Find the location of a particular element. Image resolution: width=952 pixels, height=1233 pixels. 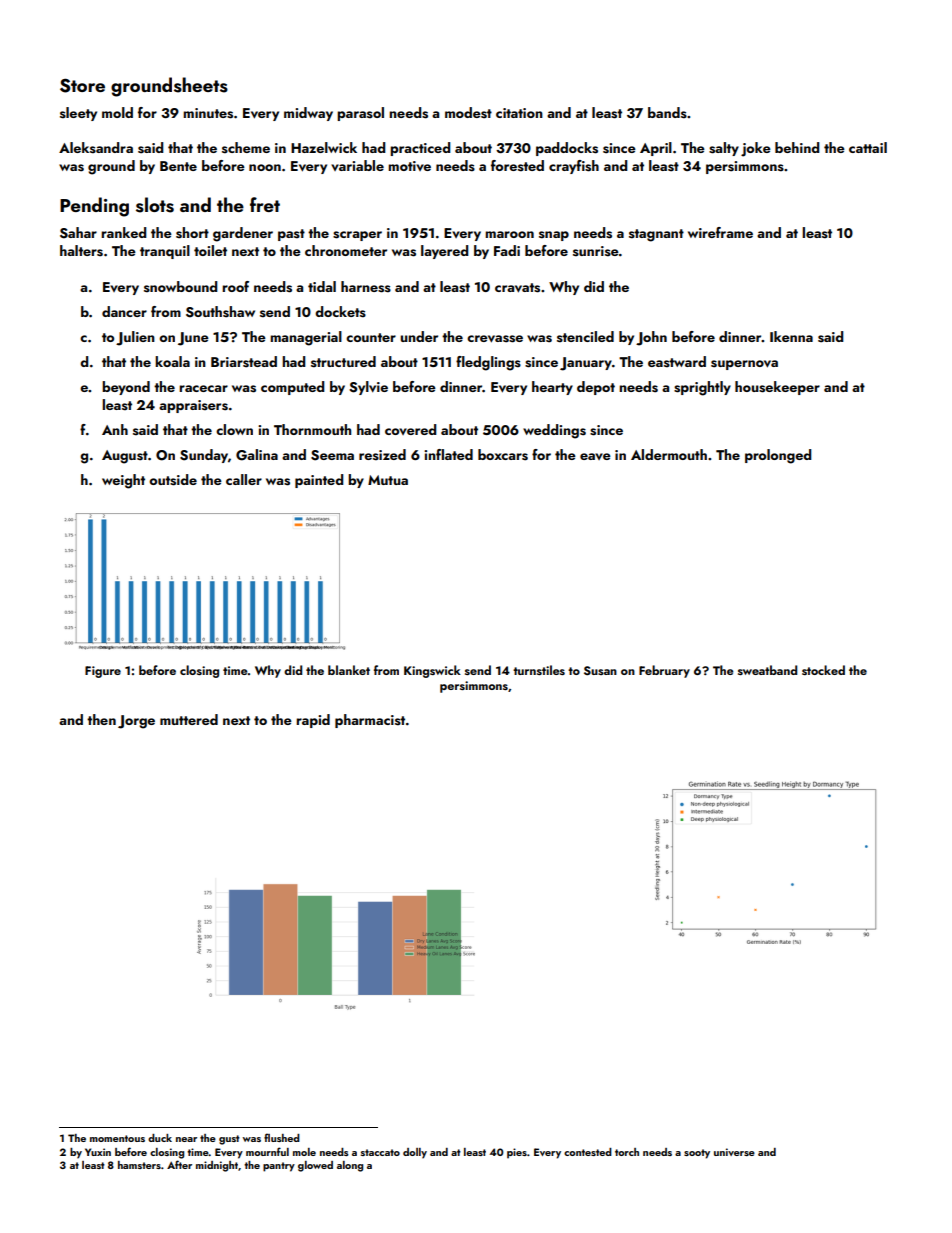

practiced is located at coordinates (420, 149).
